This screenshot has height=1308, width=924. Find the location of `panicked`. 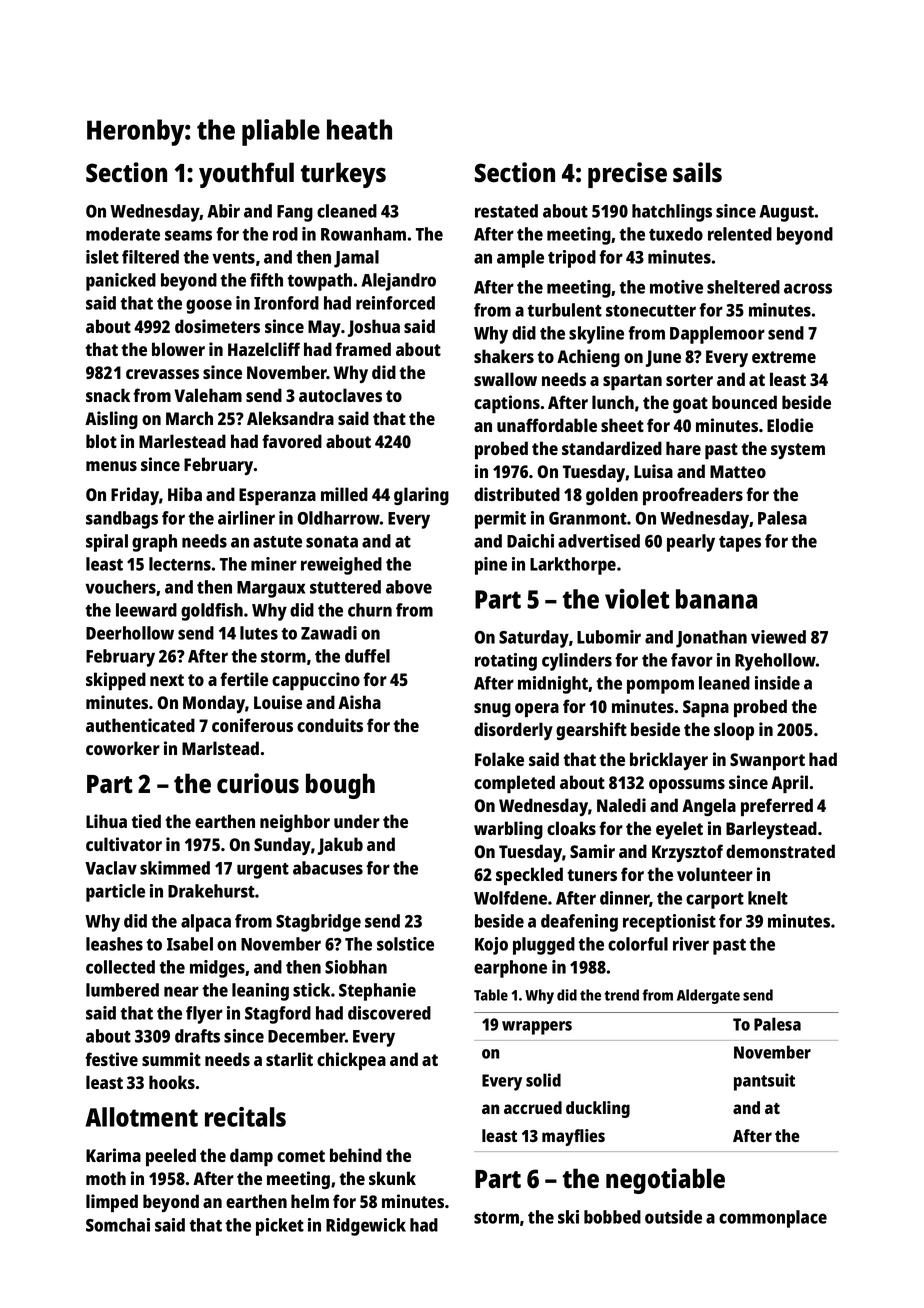

panicked is located at coordinates (121, 282).
